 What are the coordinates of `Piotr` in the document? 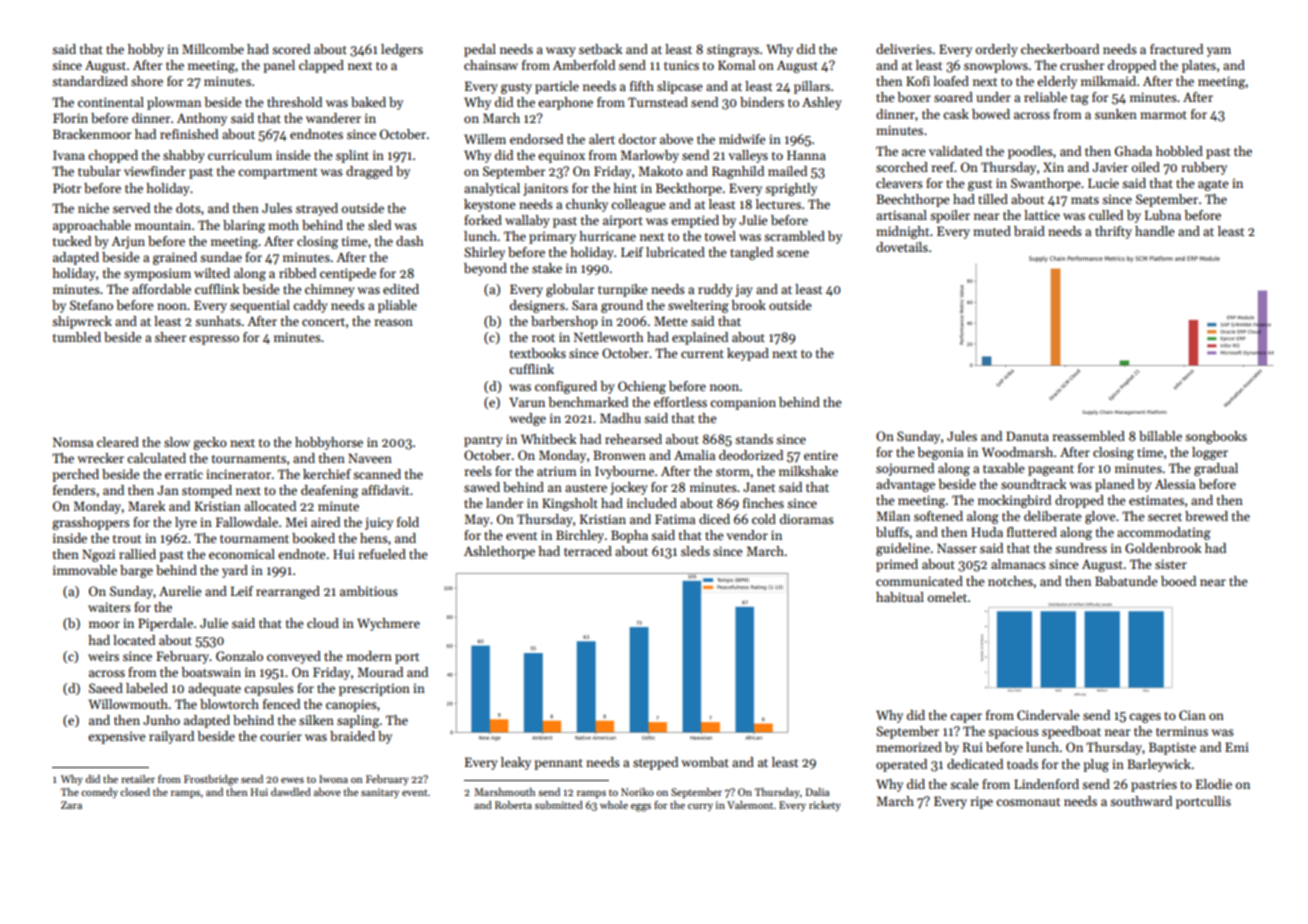 It's located at (67, 188).
